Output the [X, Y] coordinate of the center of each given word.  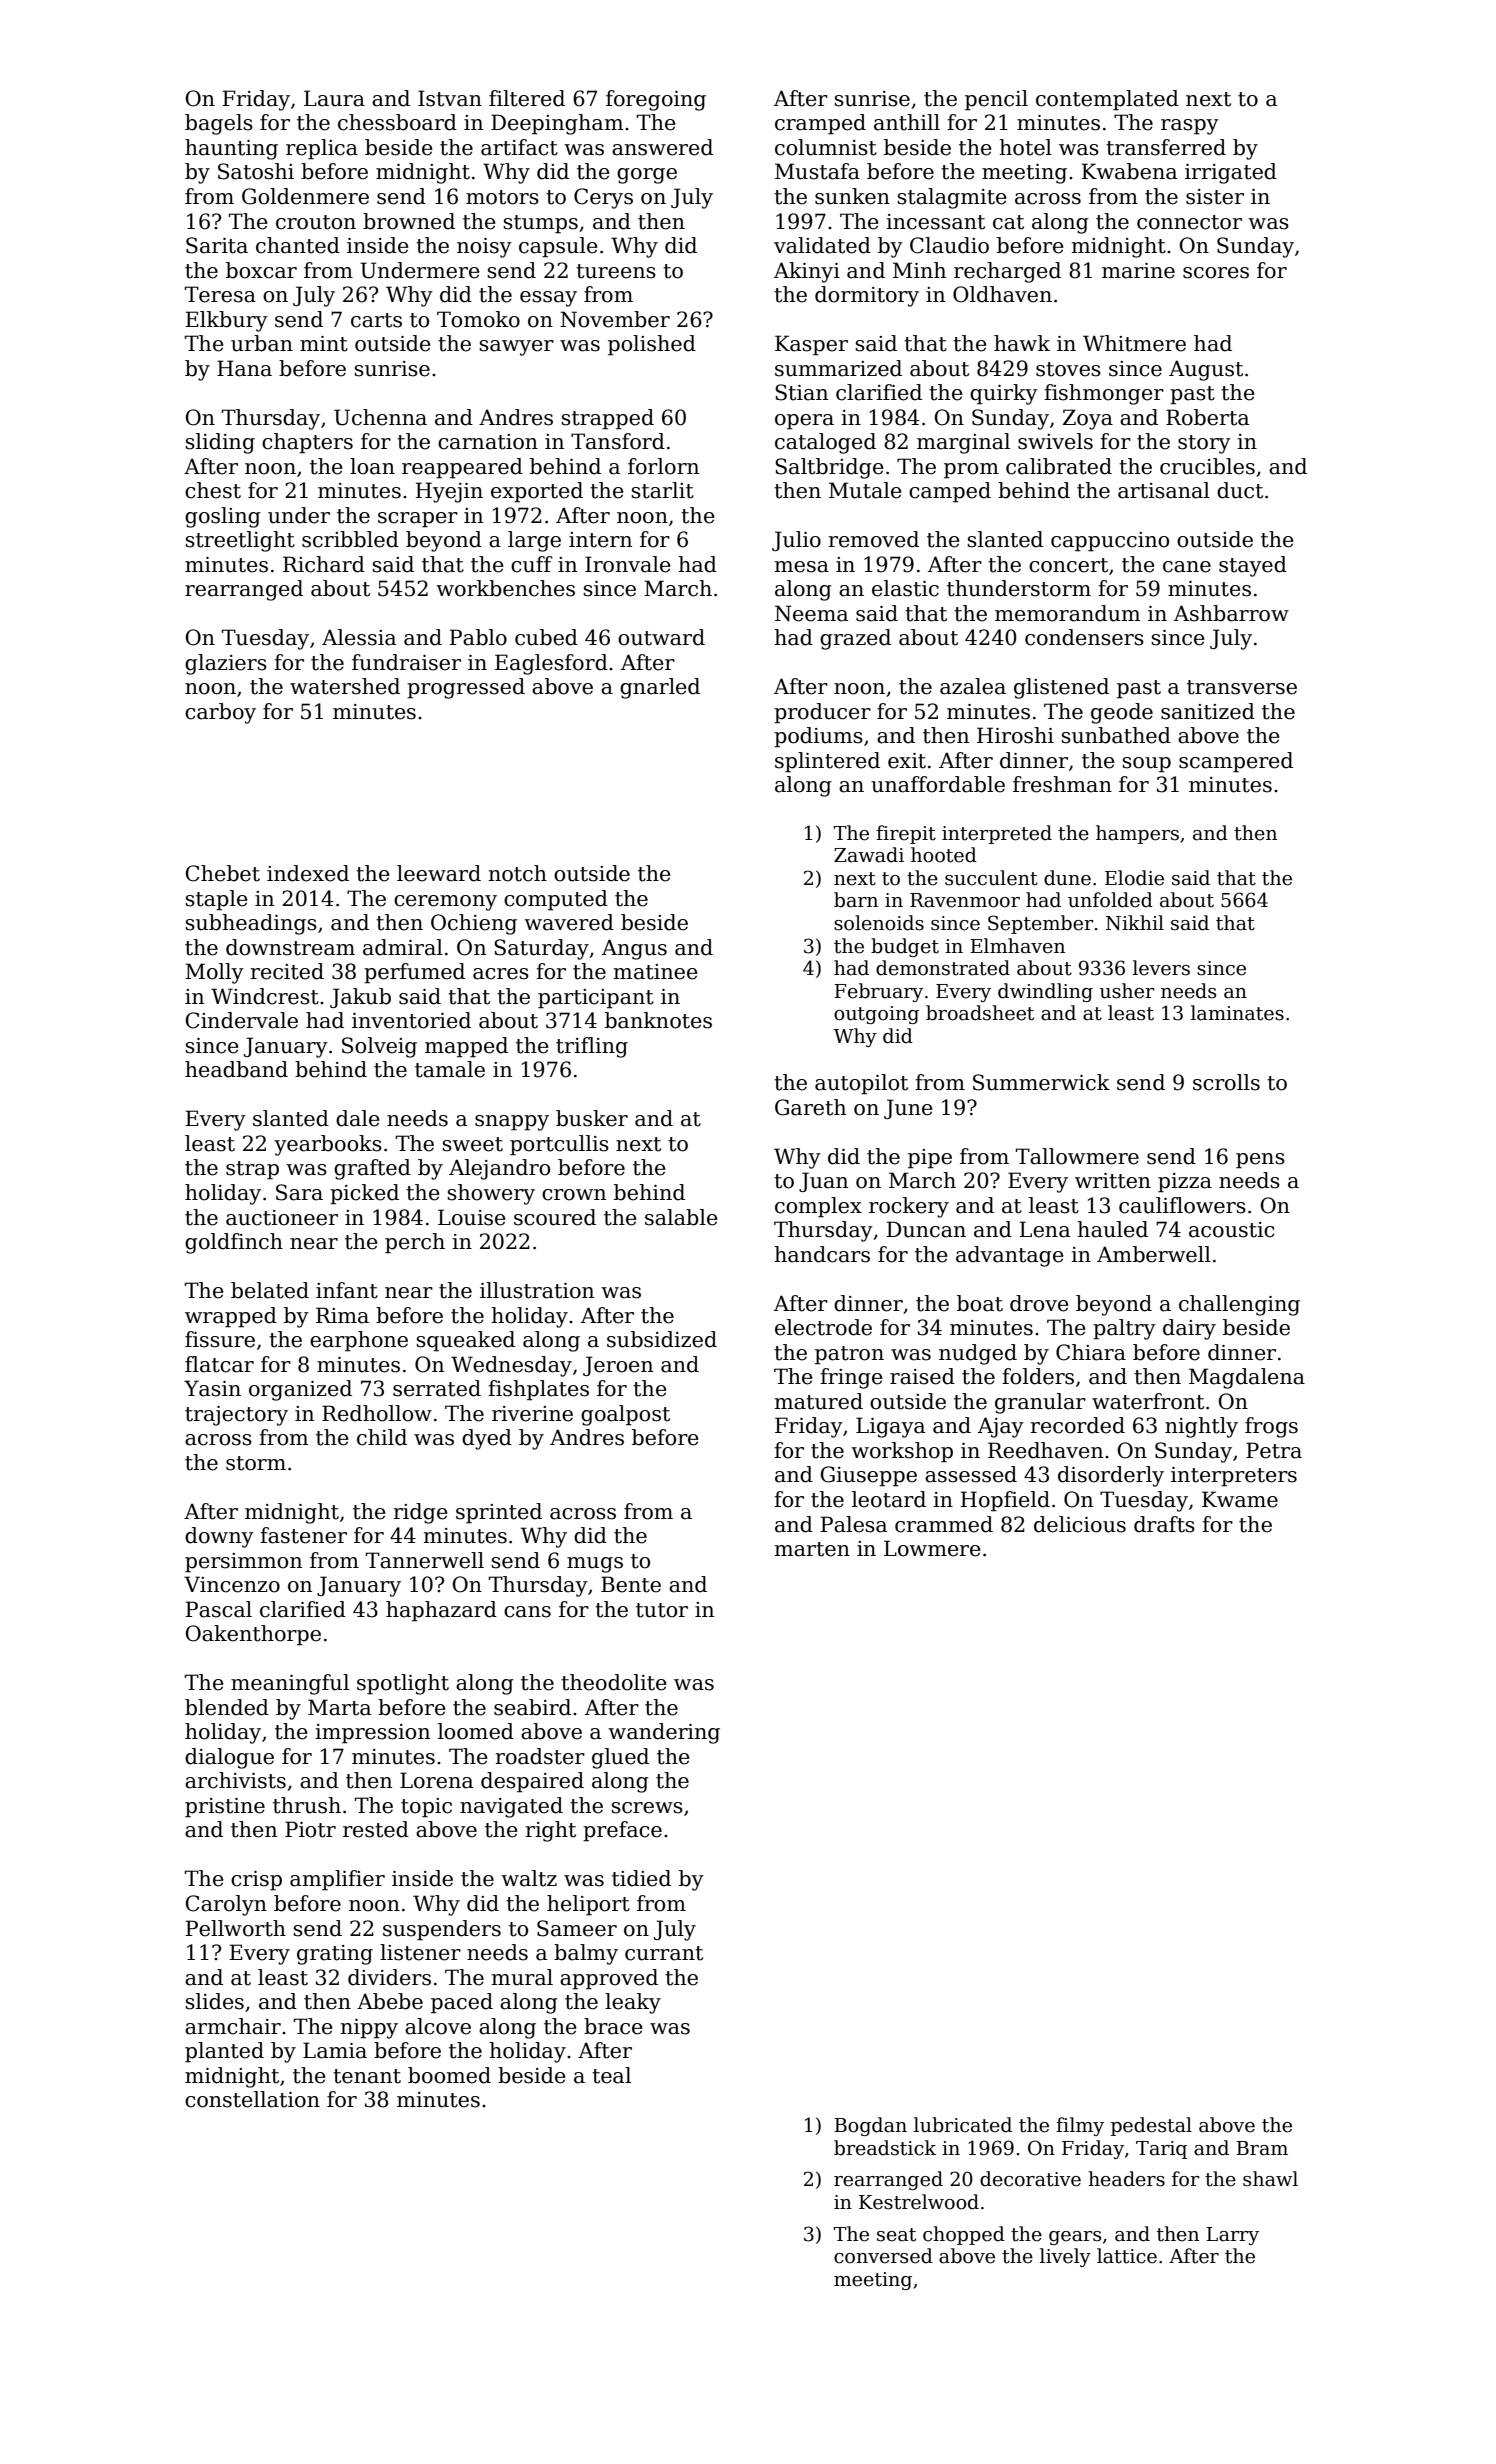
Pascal [218, 1609]
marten [812, 1549]
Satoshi [256, 171]
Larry [1232, 2236]
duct [1240, 490]
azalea [973, 686]
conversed [883, 2256]
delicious [1080, 1524]
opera [804, 422]
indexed [308, 873]
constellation [252, 2099]
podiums [818, 737]
